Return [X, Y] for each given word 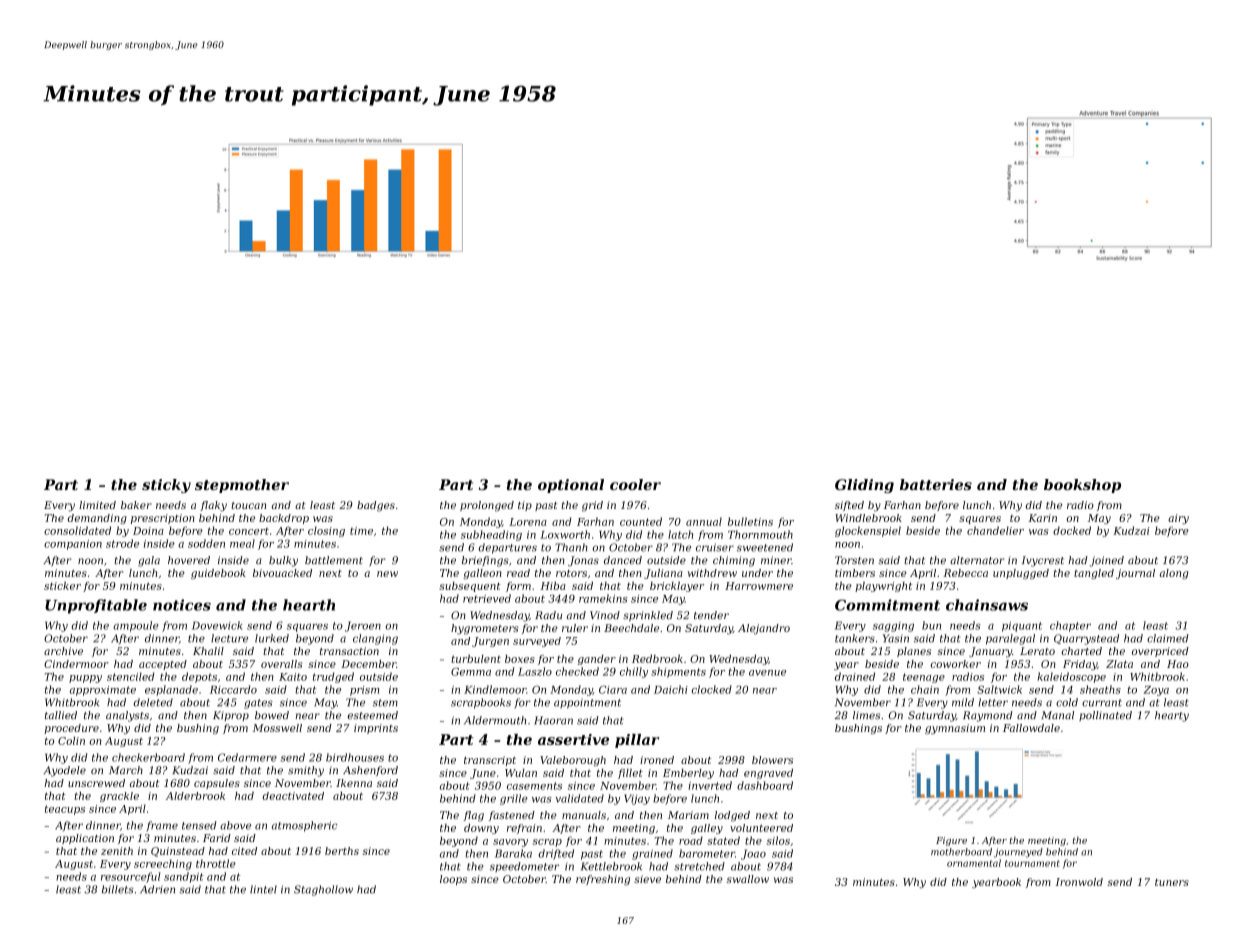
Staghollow [323, 890]
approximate [103, 691]
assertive [573, 739]
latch [680, 534]
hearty [1172, 716]
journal [1135, 574]
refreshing [603, 880]
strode [122, 543]
